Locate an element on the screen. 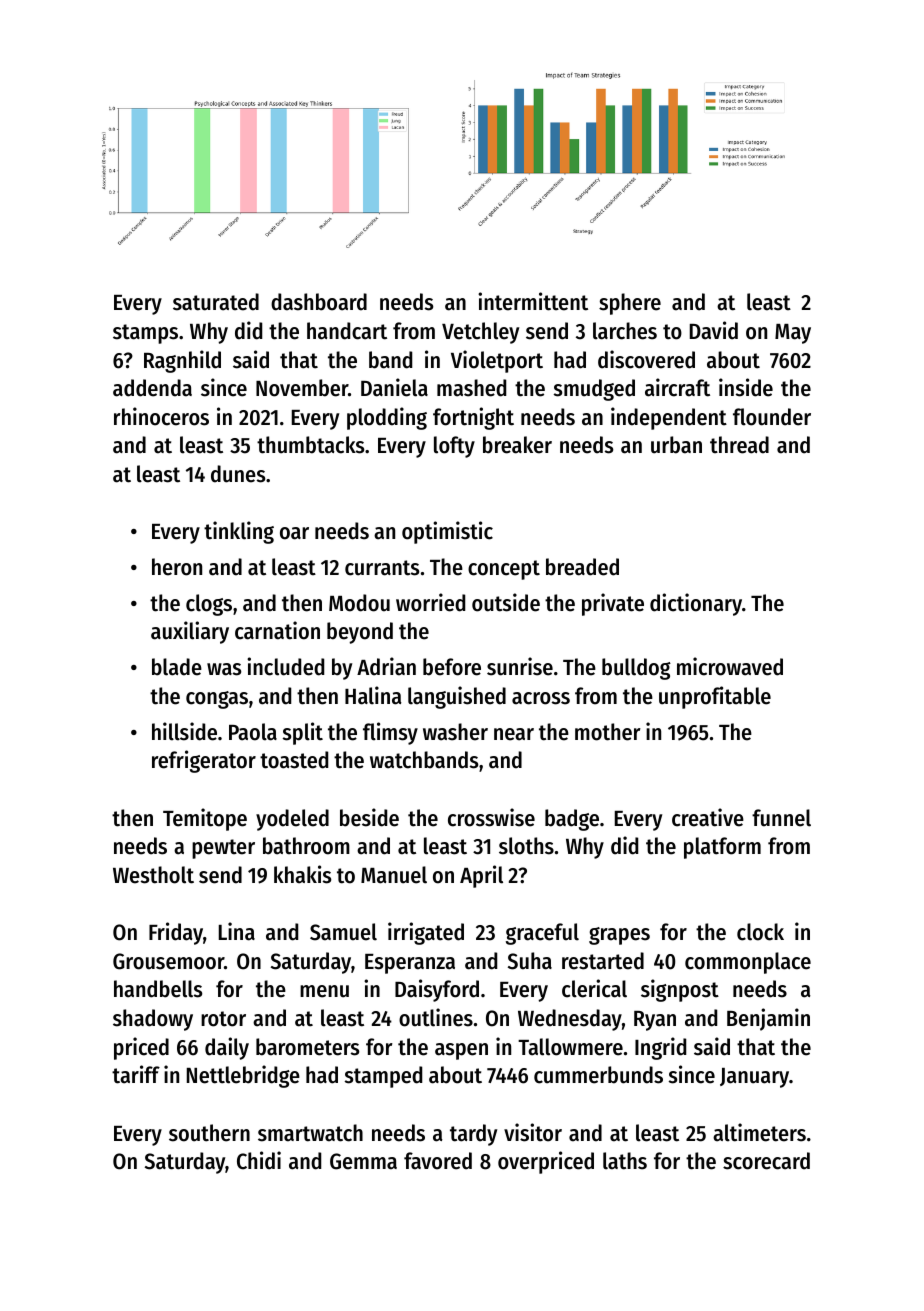 The height and width of the screenshot is (1311, 924). languished is located at coordinates (457, 697).
